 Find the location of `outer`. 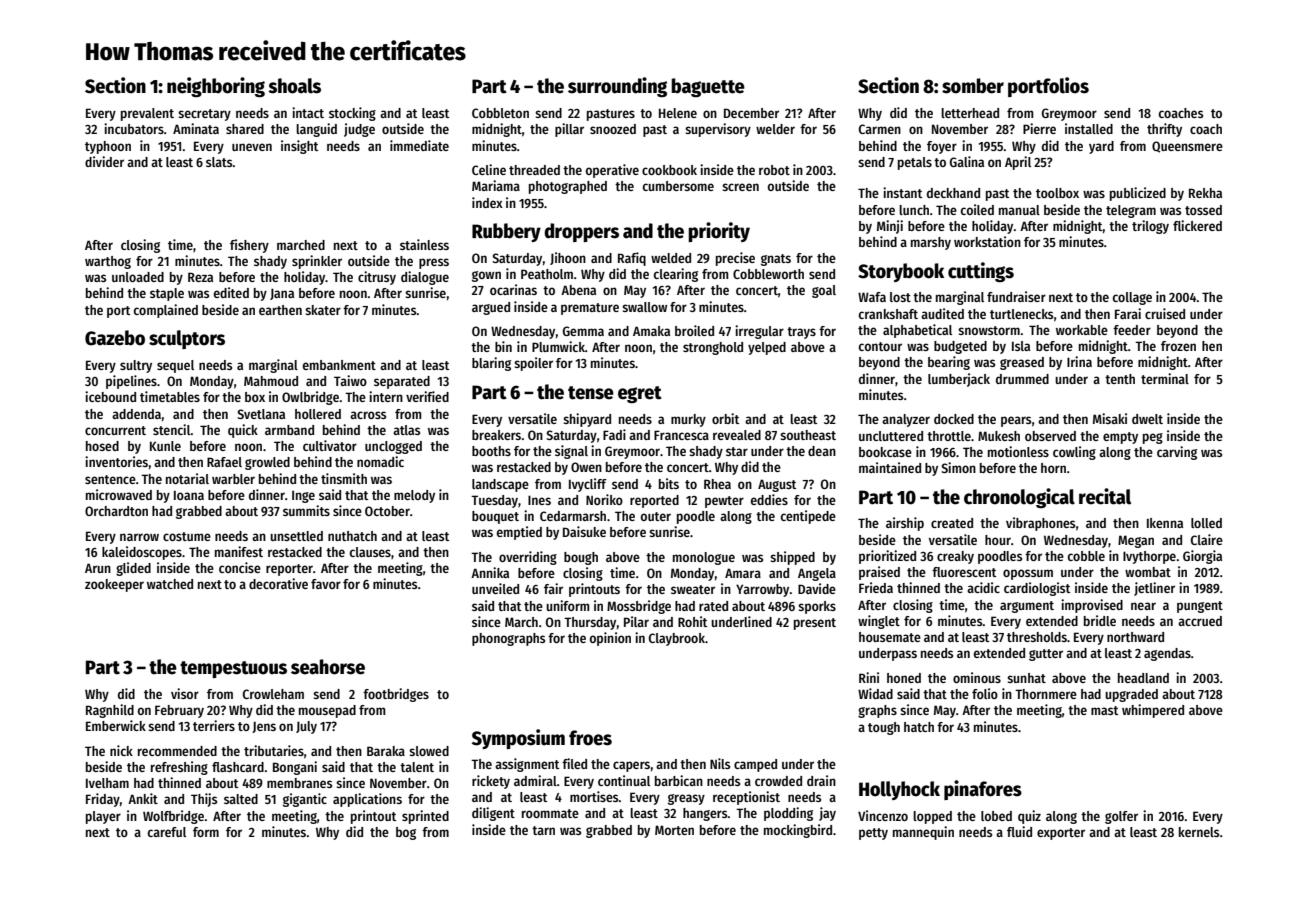

outer is located at coordinates (656, 516).
